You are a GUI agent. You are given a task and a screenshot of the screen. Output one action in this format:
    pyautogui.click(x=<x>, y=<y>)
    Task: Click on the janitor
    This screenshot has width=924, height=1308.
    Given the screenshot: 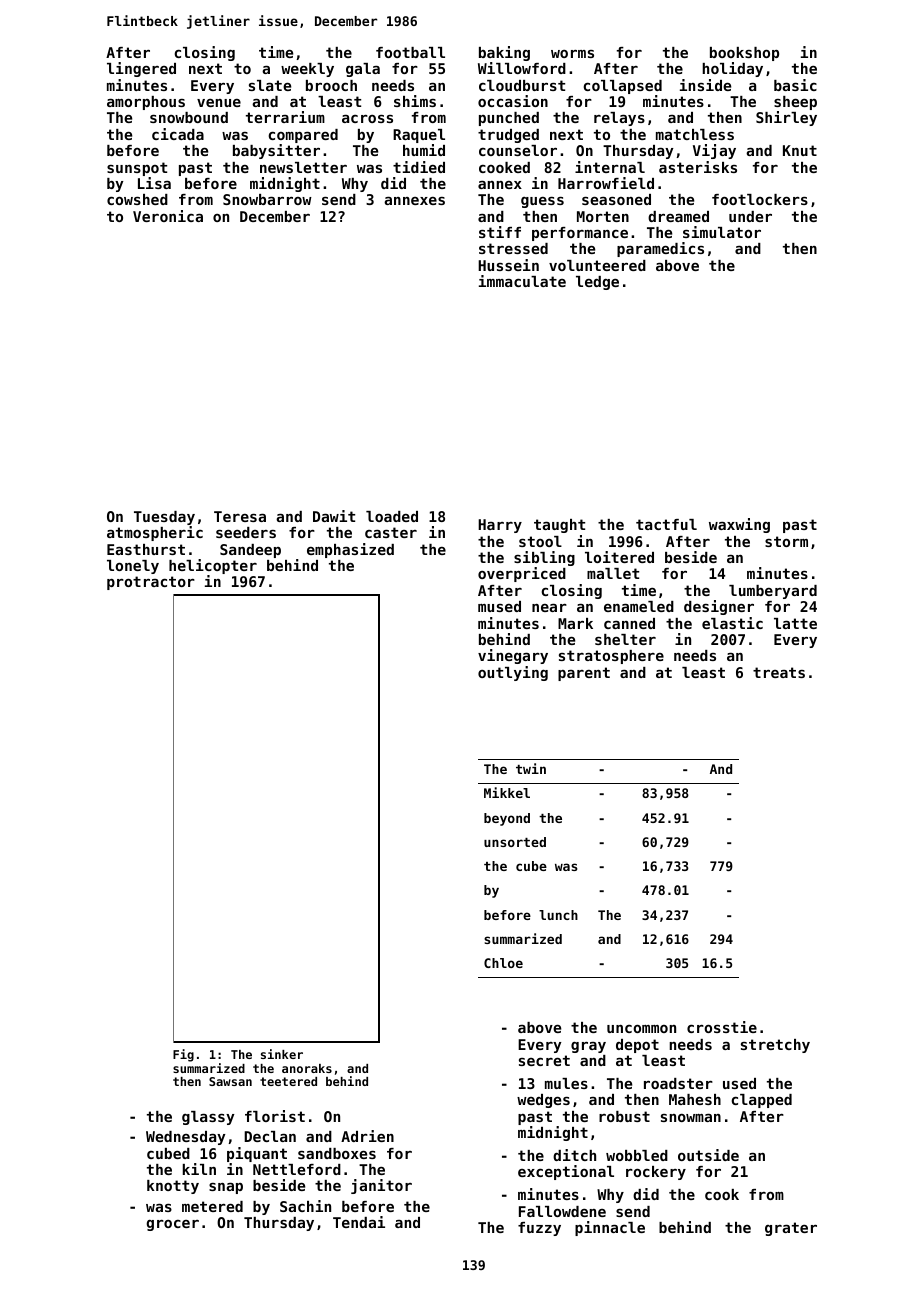 What is the action you would take?
    pyautogui.click(x=381, y=1186)
